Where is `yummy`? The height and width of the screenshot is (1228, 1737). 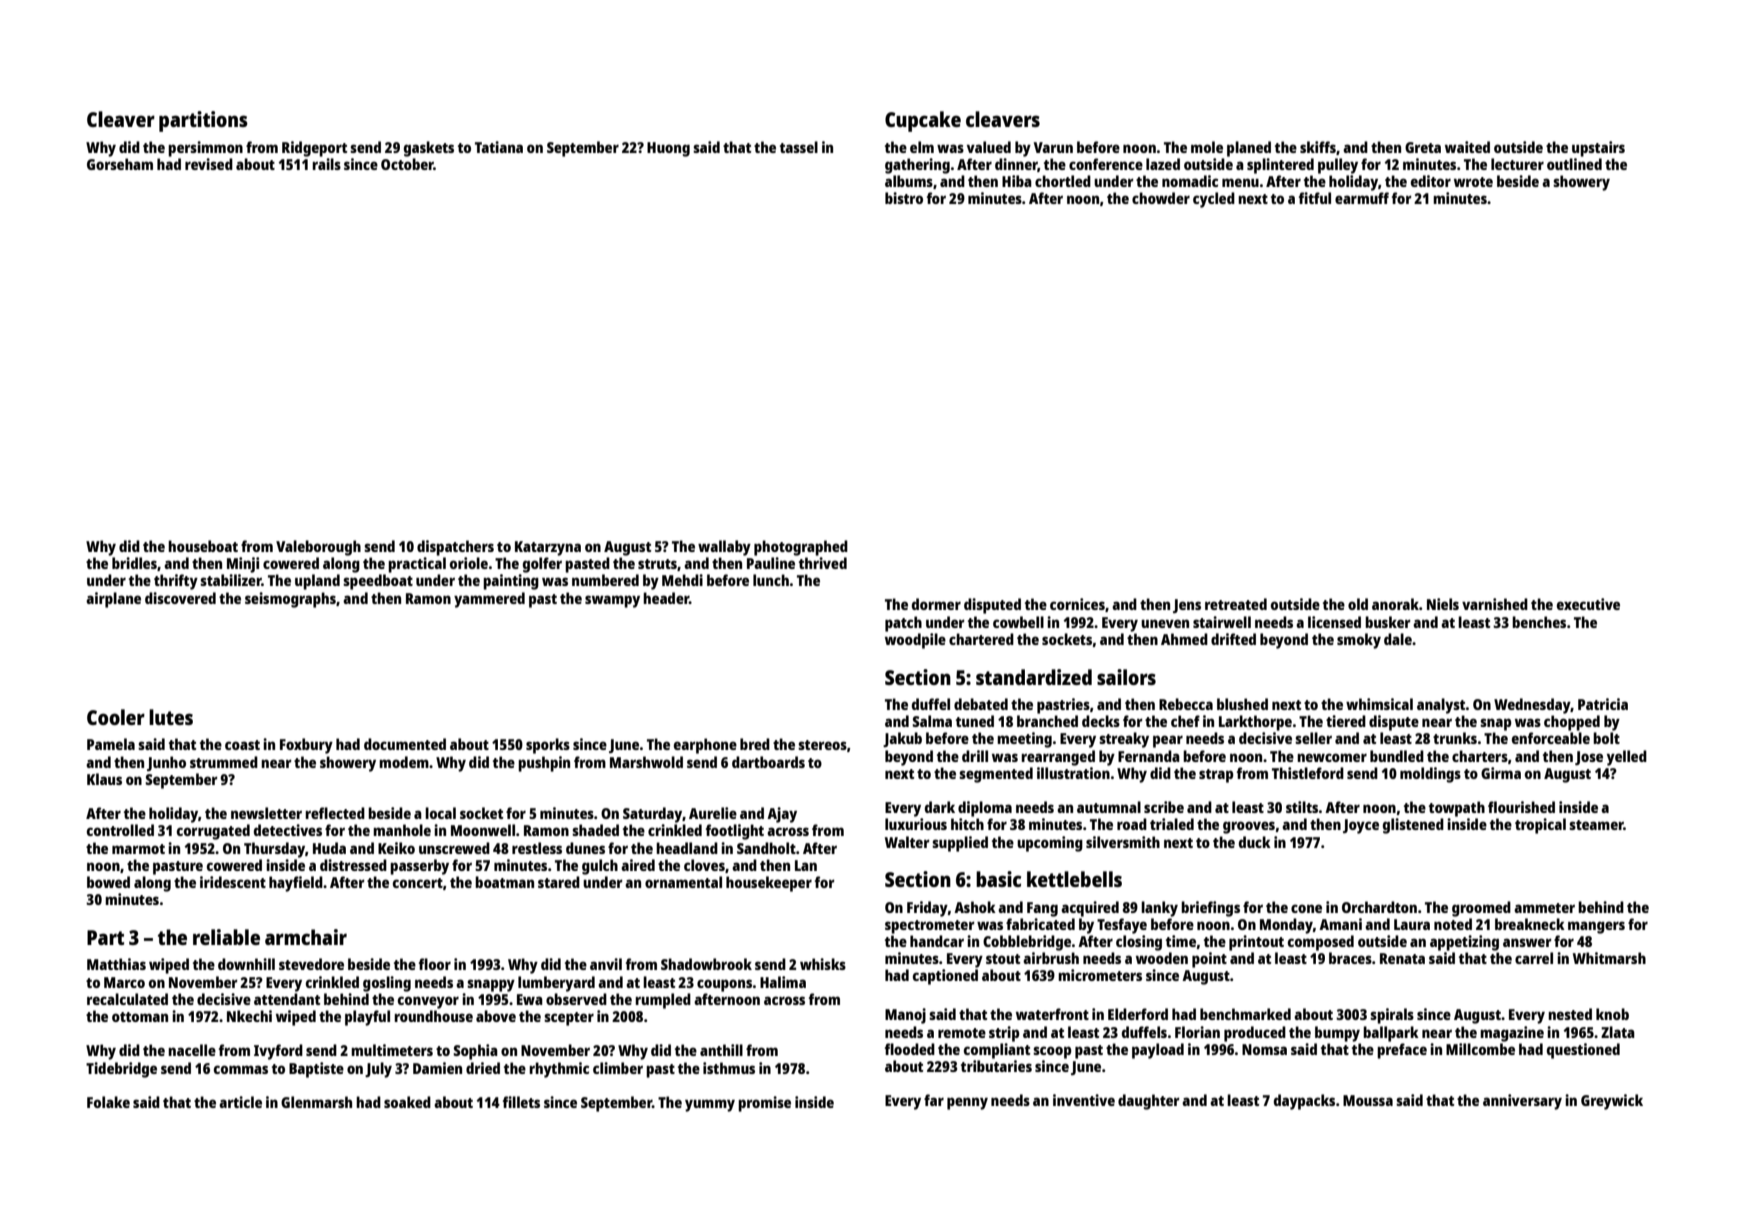 yummy is located at coordinates (710, 1105).
